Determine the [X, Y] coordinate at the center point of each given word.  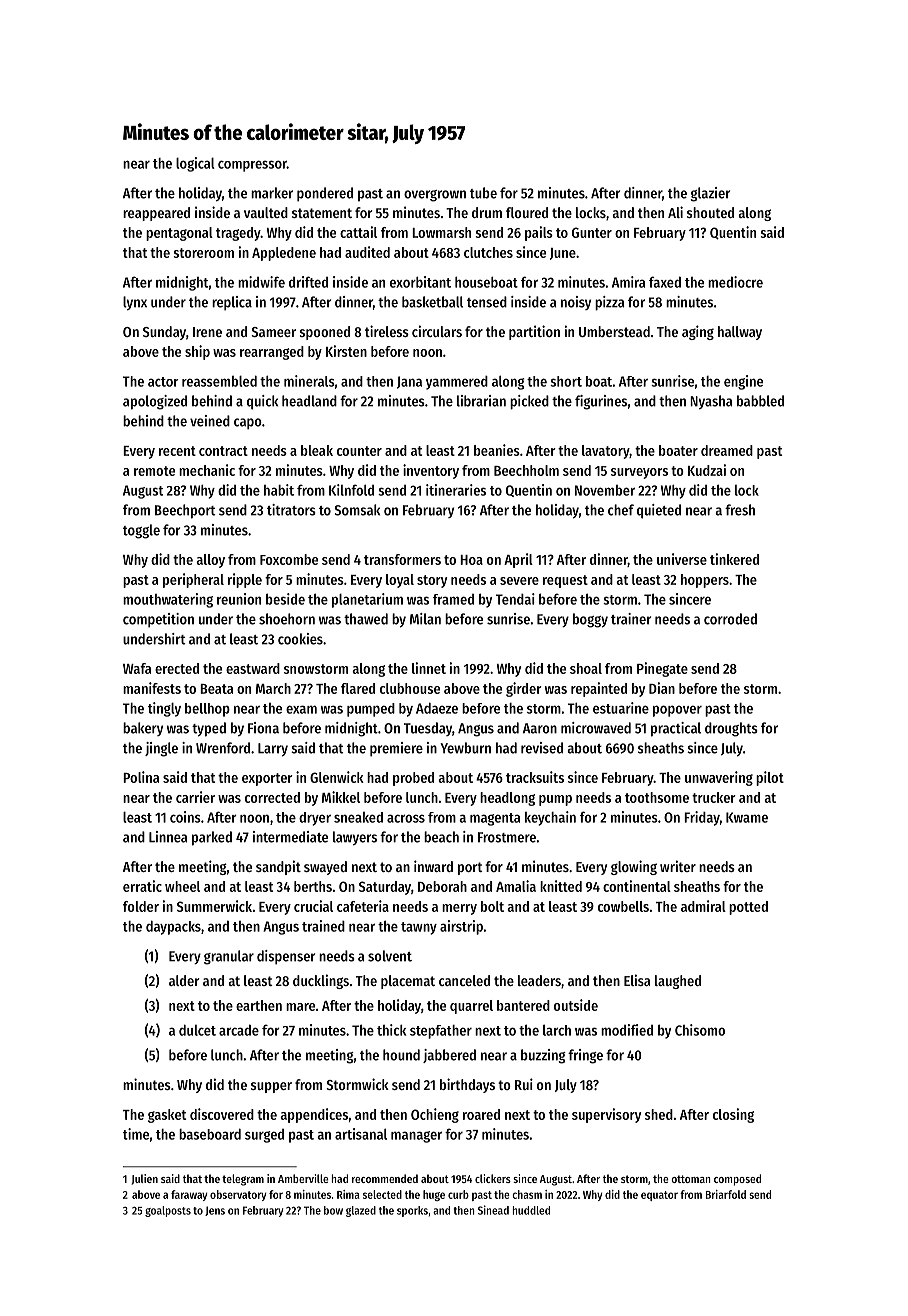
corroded [730, 619]
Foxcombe [289, 559]
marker [272, 193]
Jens [215, 1211]
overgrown [435, 196]
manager [416, 1137]
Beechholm [526, 470]
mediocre [735, 282]
